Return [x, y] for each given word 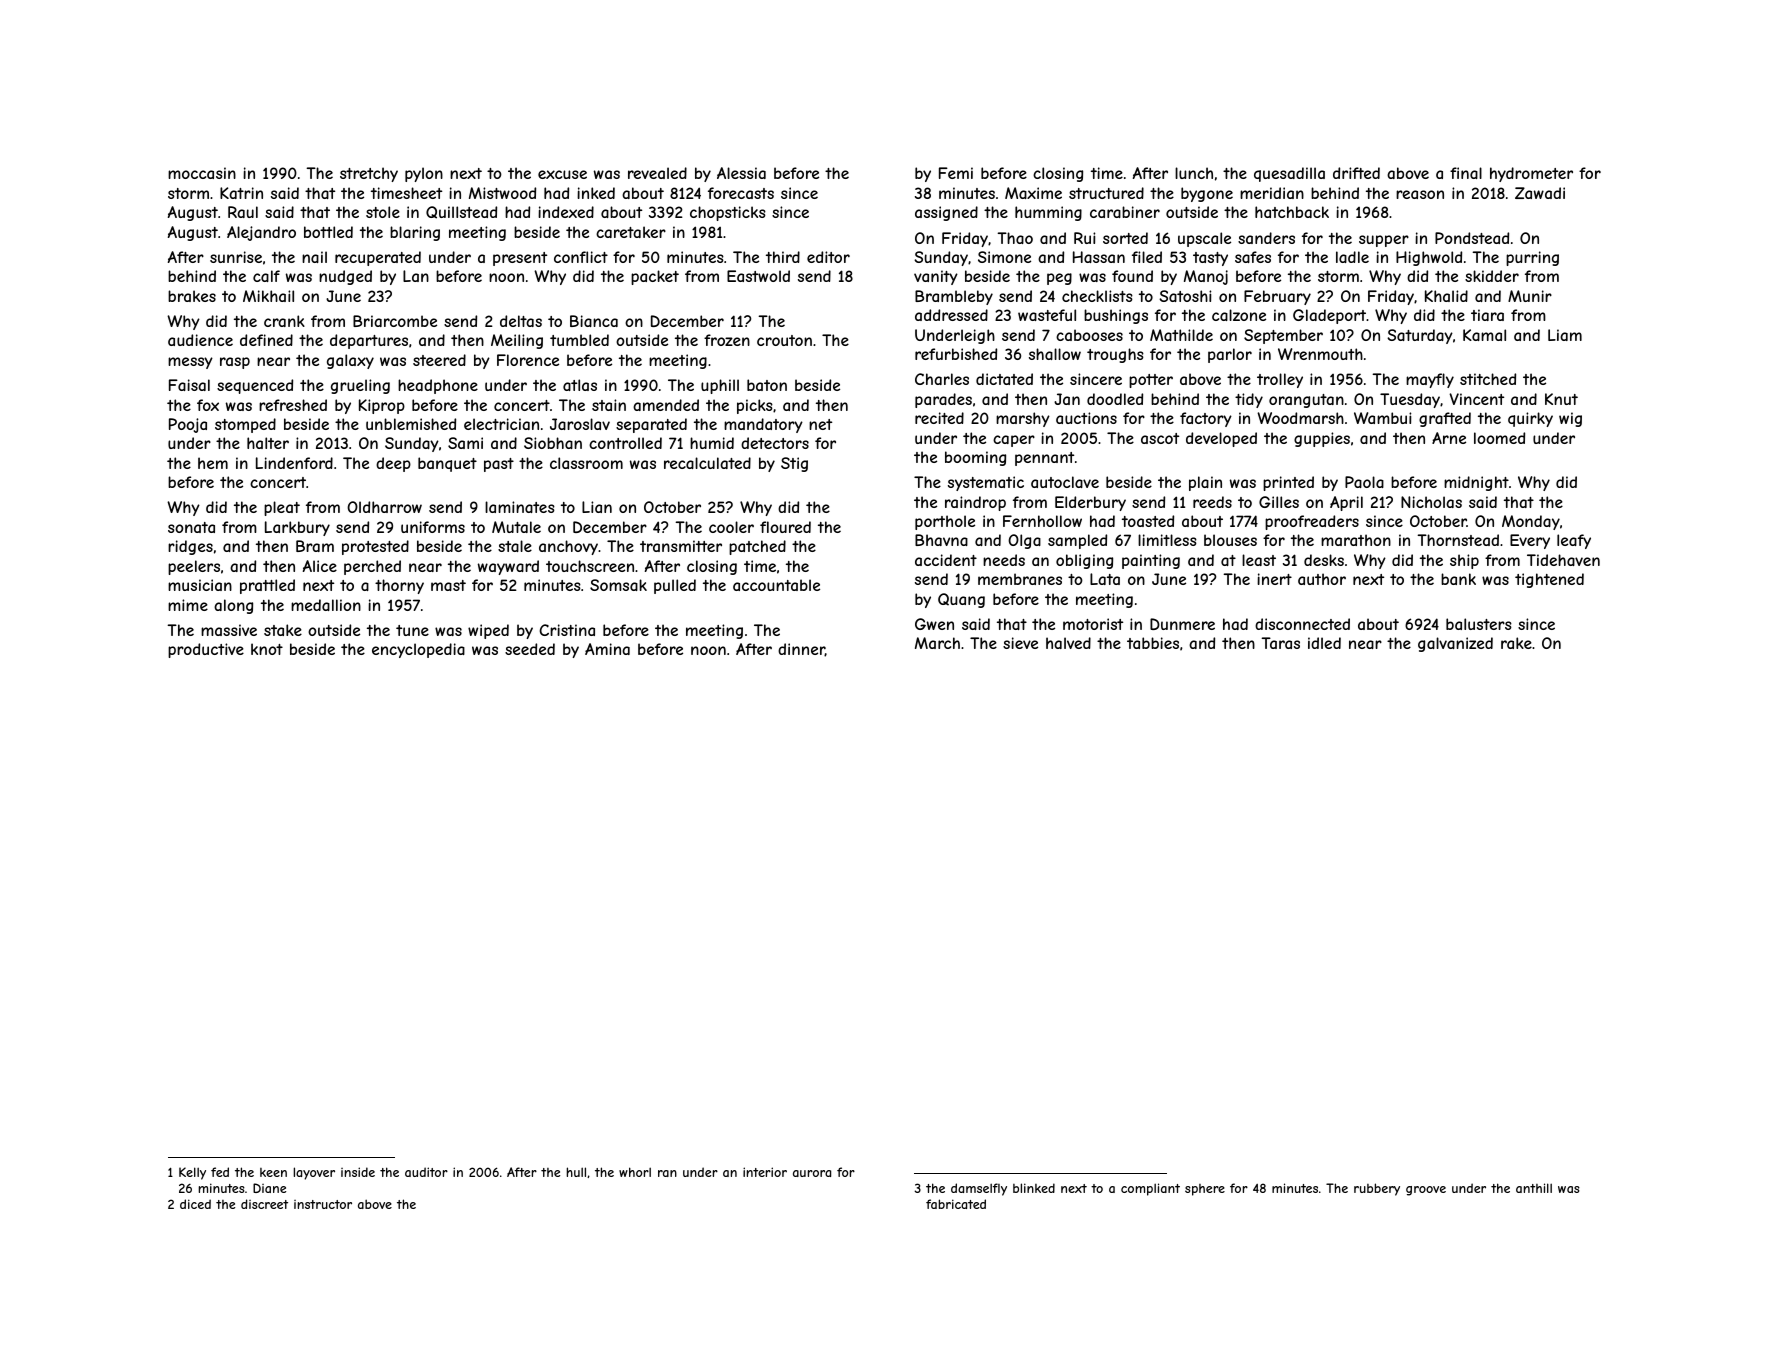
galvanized [1455, 644]
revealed [657, 173]
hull [576, 1172]
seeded [530, 649]
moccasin [202, 173]
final [1466, 173]
